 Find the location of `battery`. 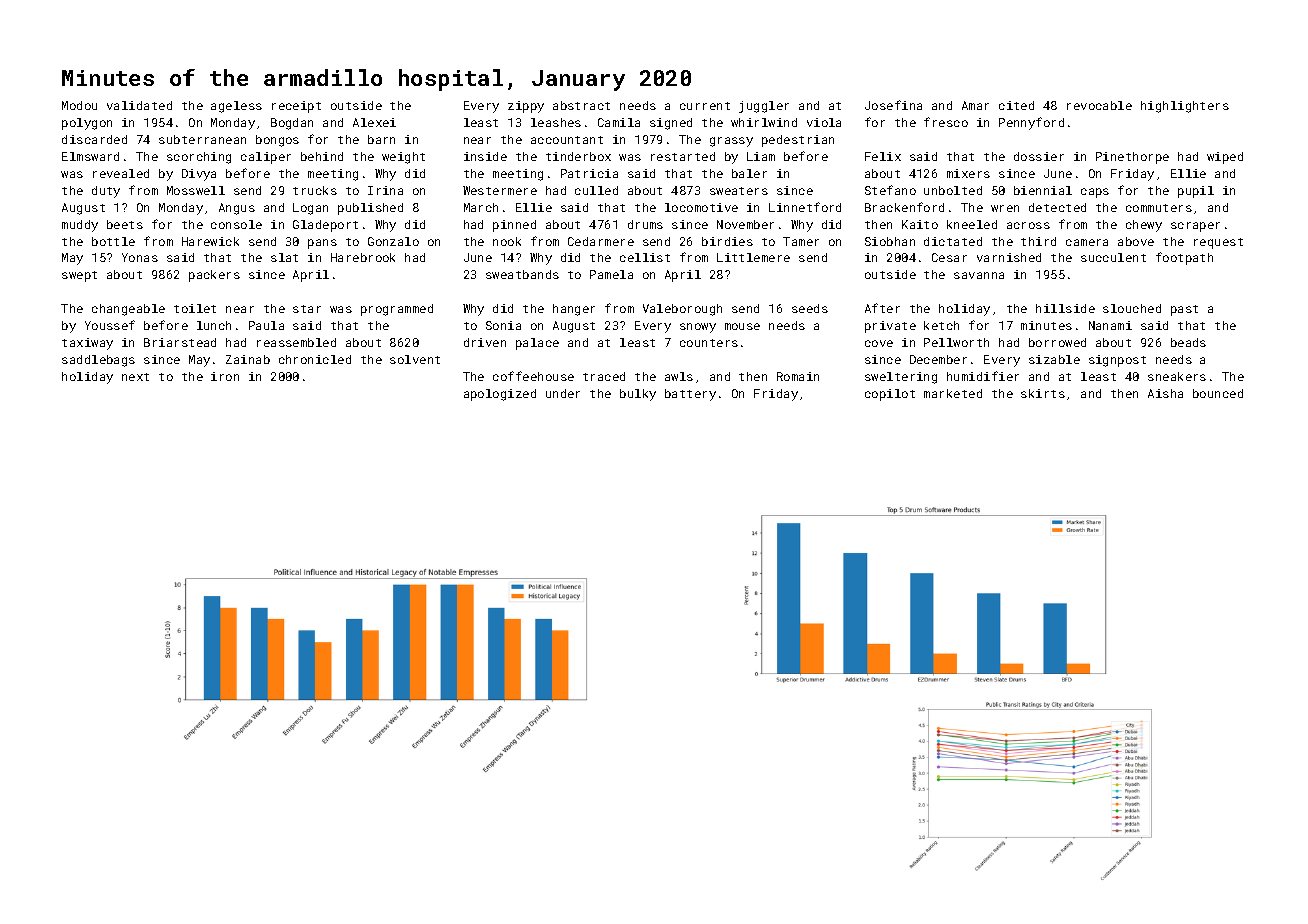

battery is located at coordinates (690, 395).
